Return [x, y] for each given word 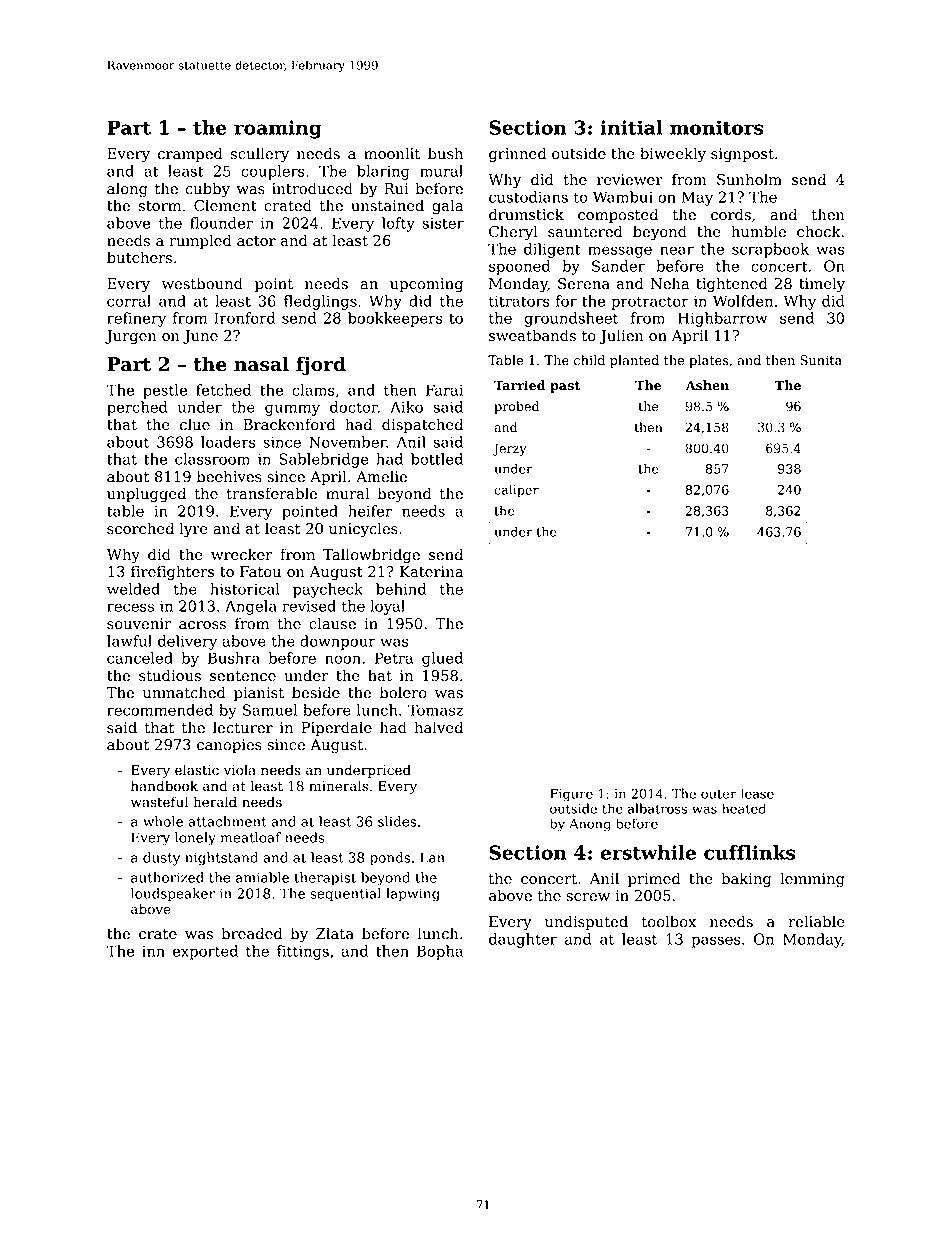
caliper [516, 490]
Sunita [821, 360]
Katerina [431, 572]
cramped [190, 154]
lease [757, 793]
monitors [717, 127]
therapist [325, 879]
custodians [528, 197]
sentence [243, 676]
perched [137, 408]
